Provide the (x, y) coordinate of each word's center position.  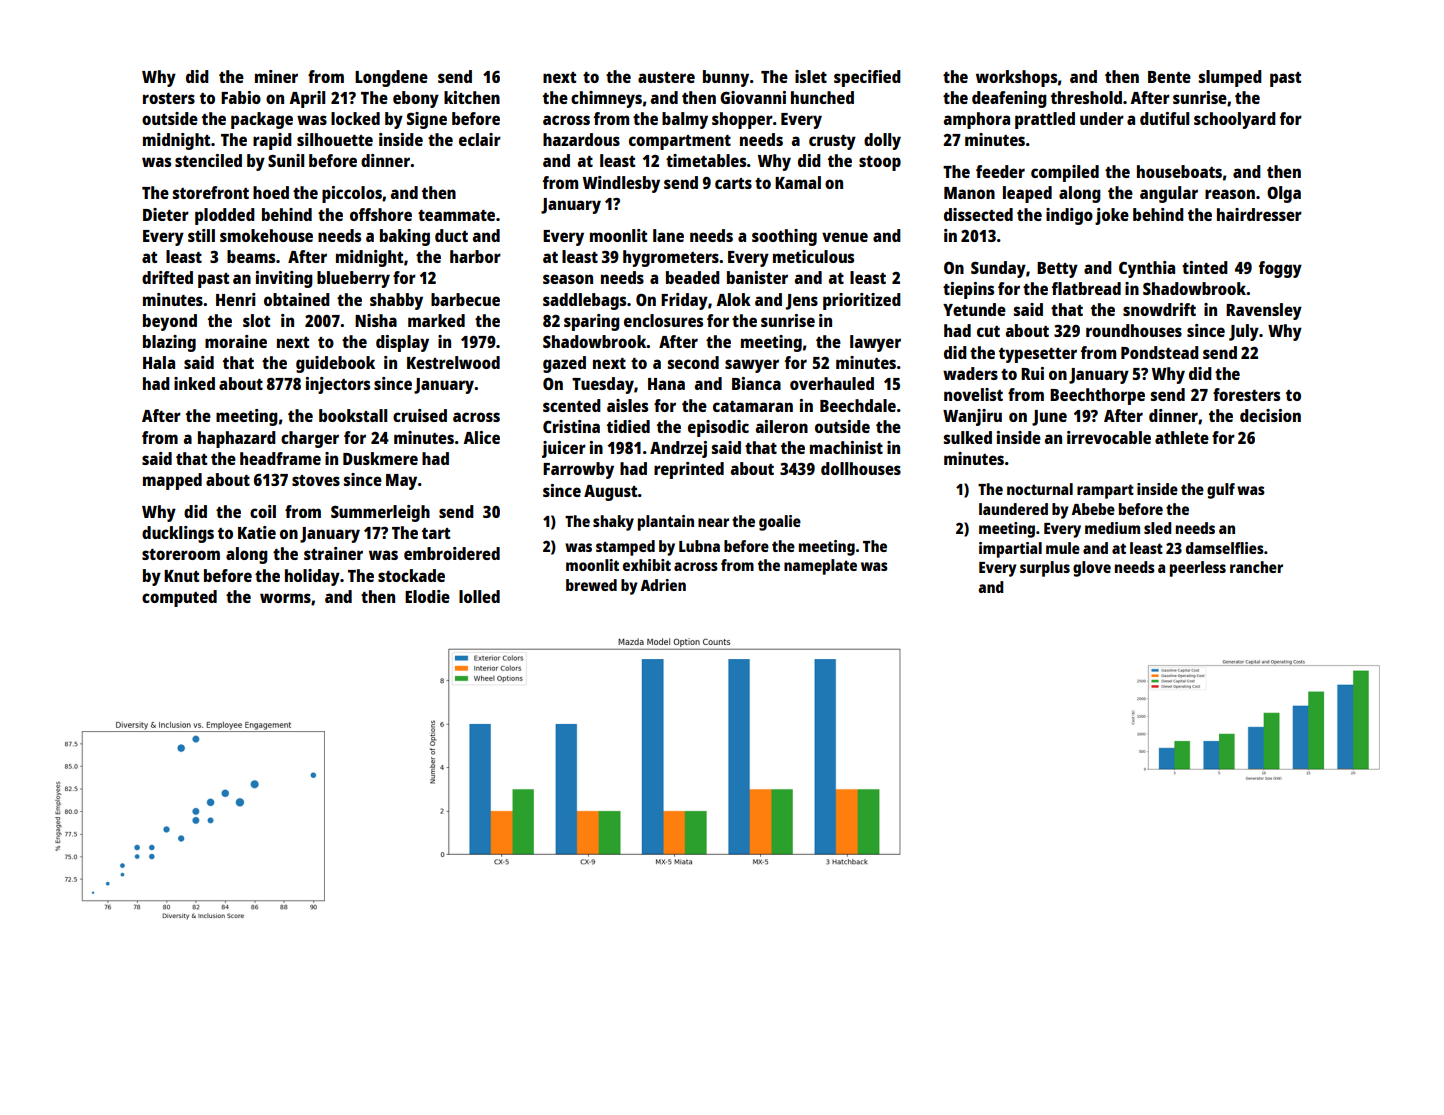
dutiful (1164, 118)
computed (179, 598)
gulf (1221, 491)
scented (572, 405)
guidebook (335, 364)
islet (811, 76)
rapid (272, 141)
